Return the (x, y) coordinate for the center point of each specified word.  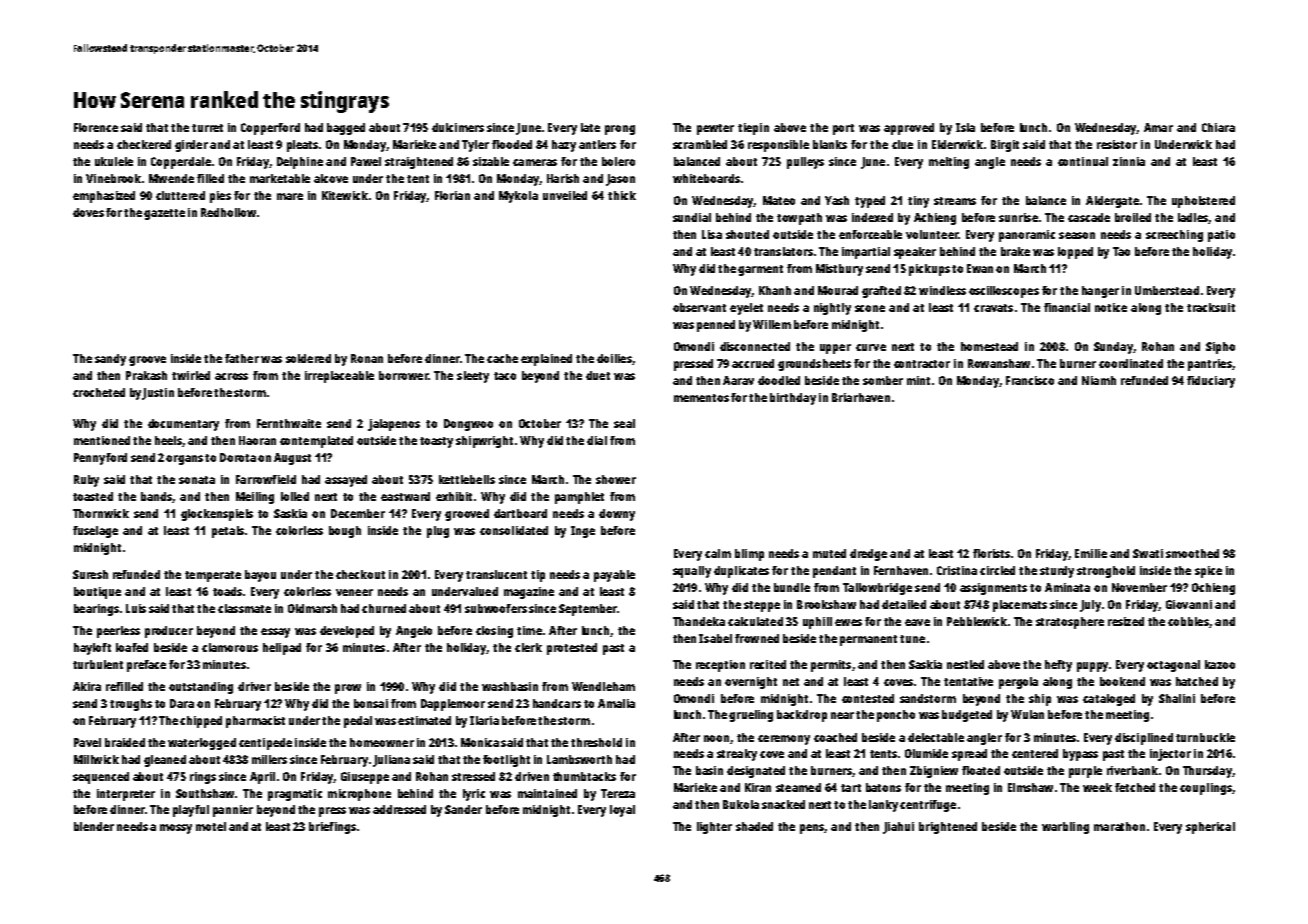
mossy (176, 829)
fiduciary (1211, 382)
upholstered (1203, 202)
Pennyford (100, 459)
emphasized (104, 197)
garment (760, 270)
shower (616, 479)
